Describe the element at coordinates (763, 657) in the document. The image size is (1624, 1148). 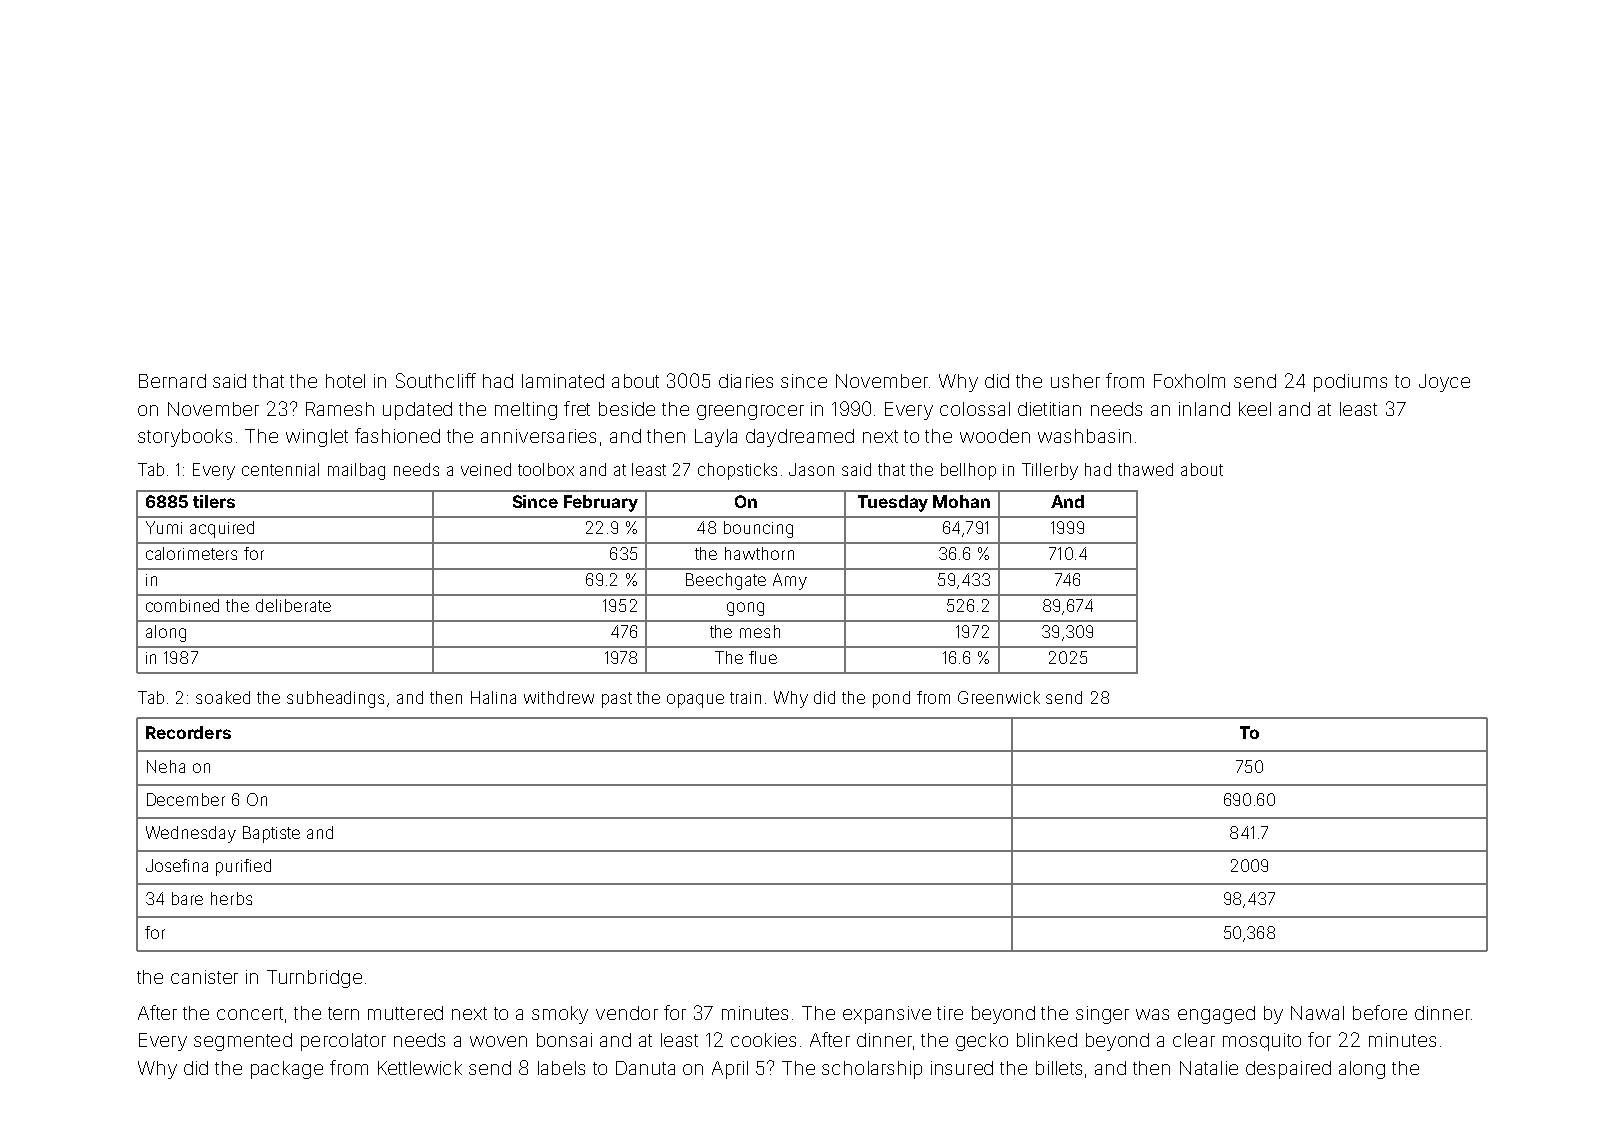
I see `flue` at that location.
